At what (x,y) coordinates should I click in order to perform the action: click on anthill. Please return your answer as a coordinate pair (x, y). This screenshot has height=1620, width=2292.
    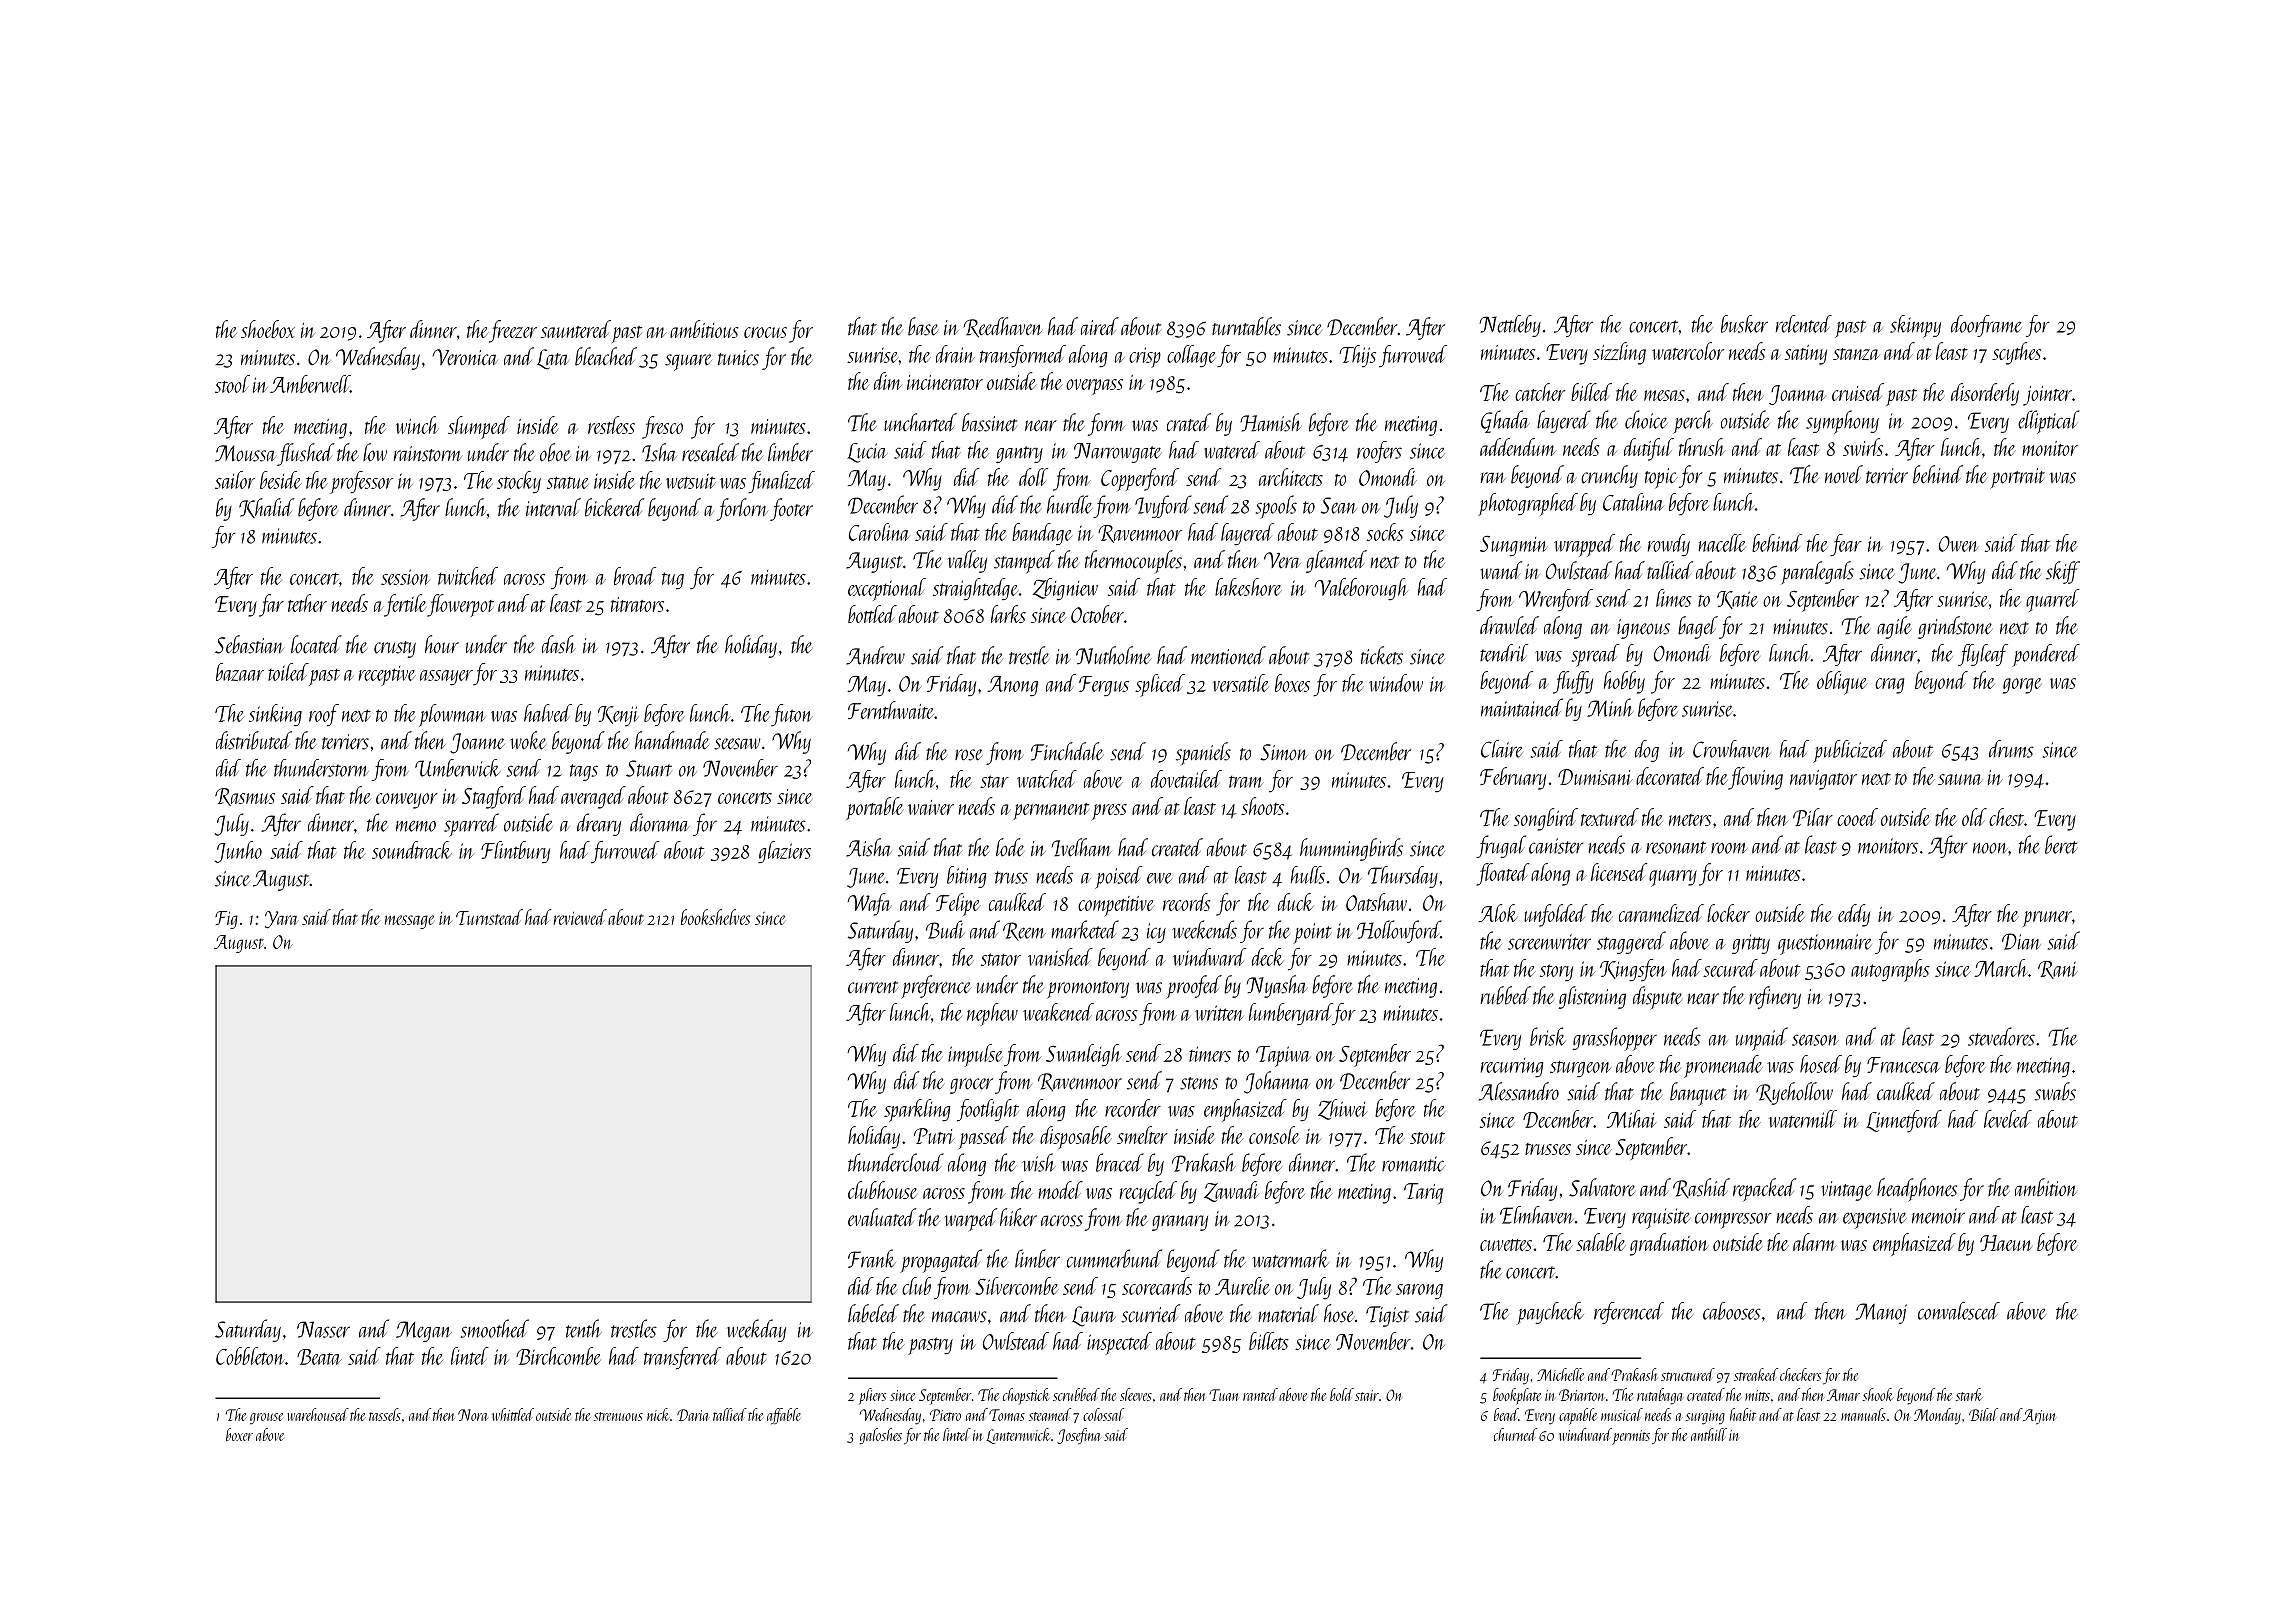
    Looking at the image, I should click on (1709, 1434).
